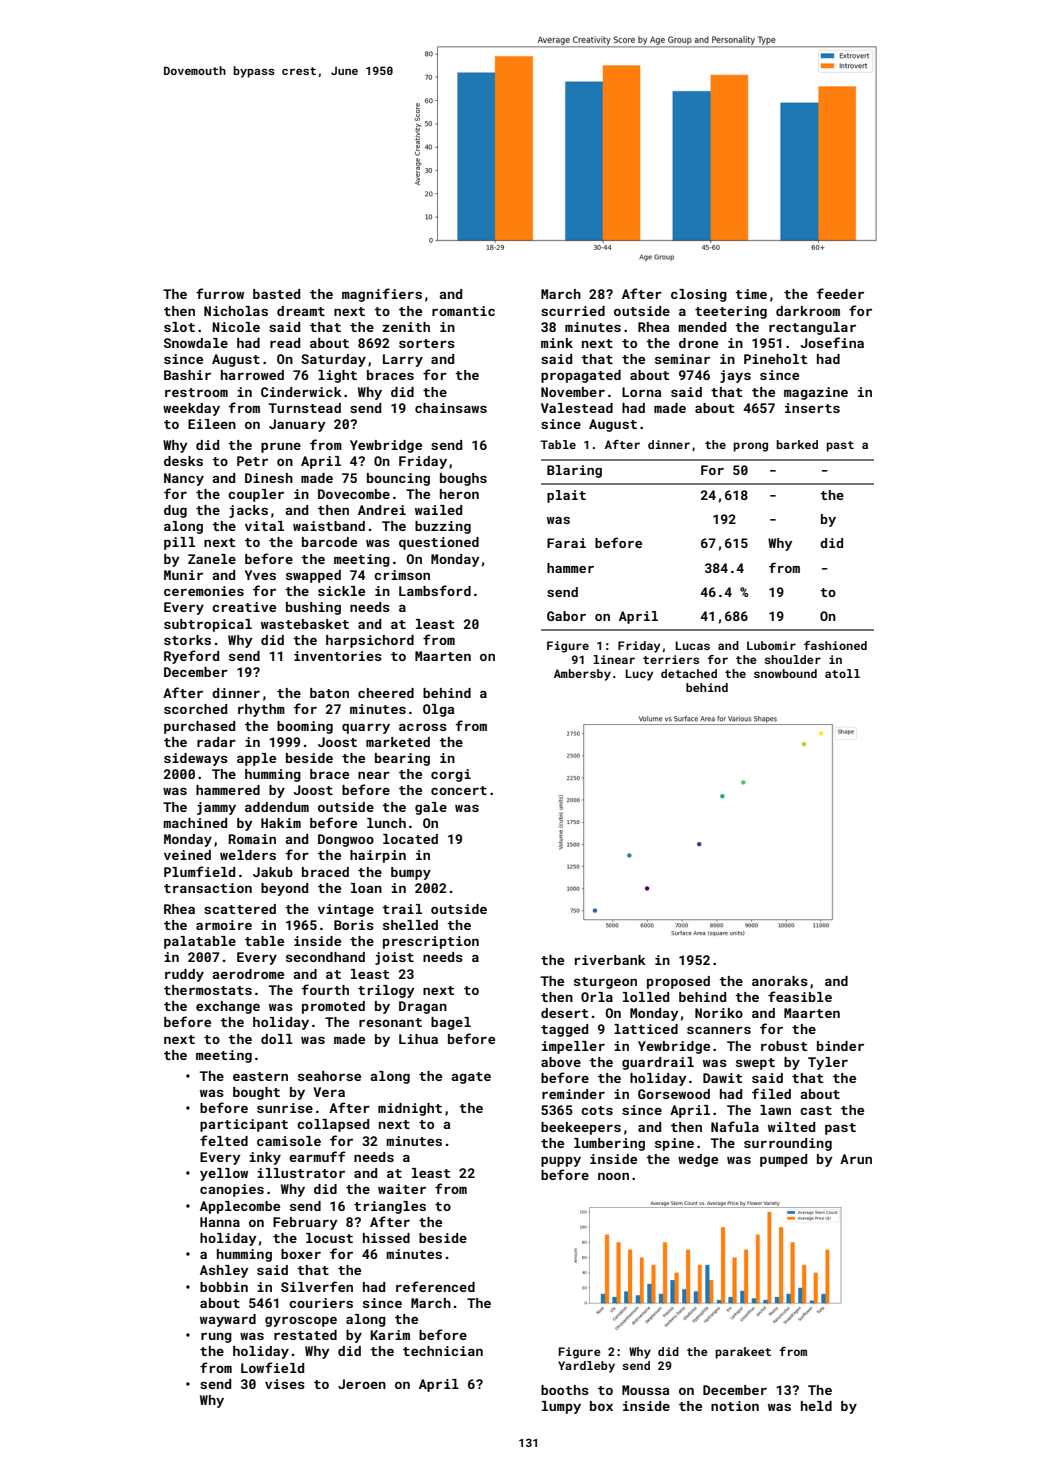 This image has width=1037, height=1473. I want to click on Hanna, so click(220, 1222).
